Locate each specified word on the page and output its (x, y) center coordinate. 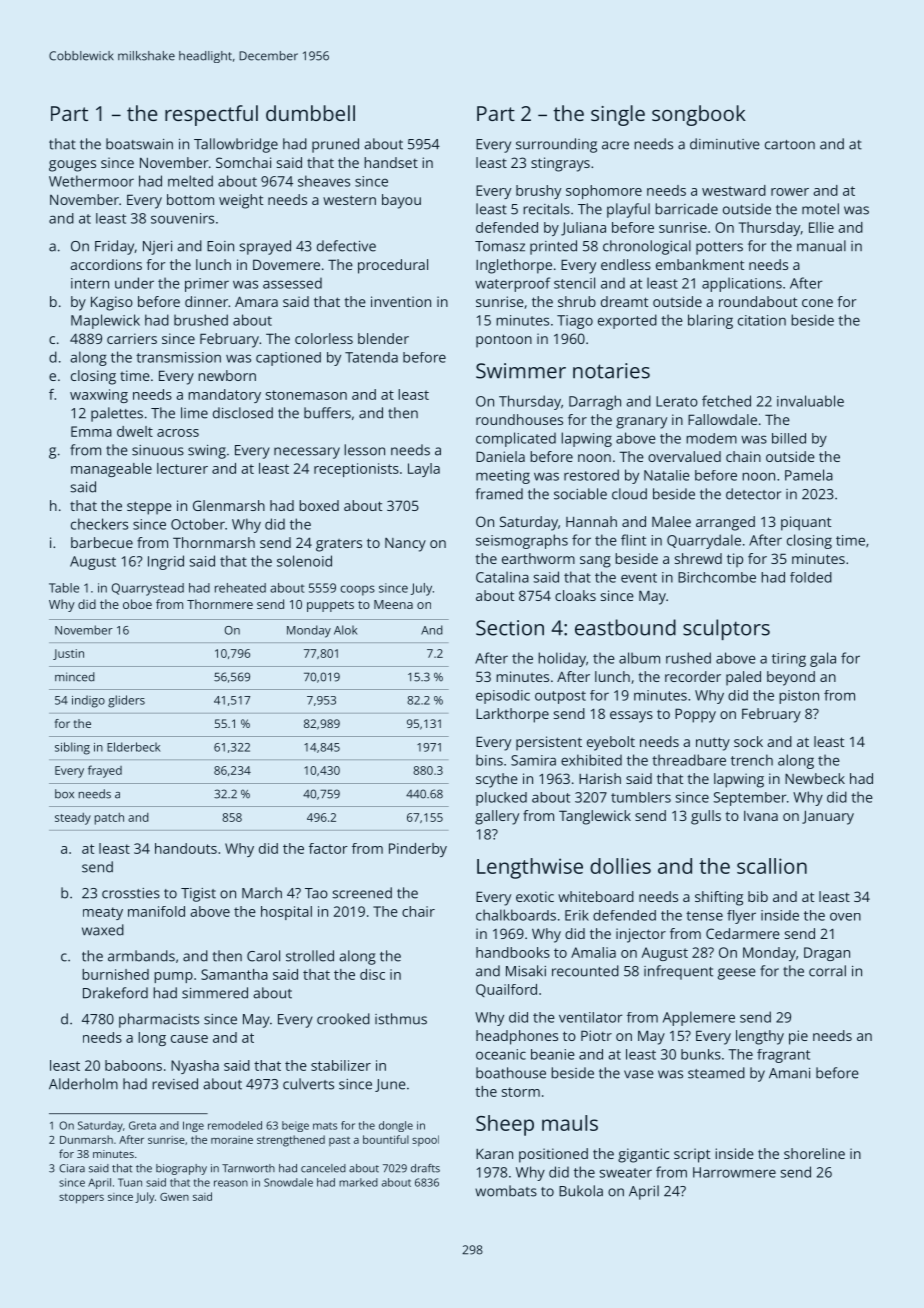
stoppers (81, 1199)
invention (401, 301)
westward (734, 190)
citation (762, 320)
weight (241, 201)
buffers (327, 413)
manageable (111, 470)
